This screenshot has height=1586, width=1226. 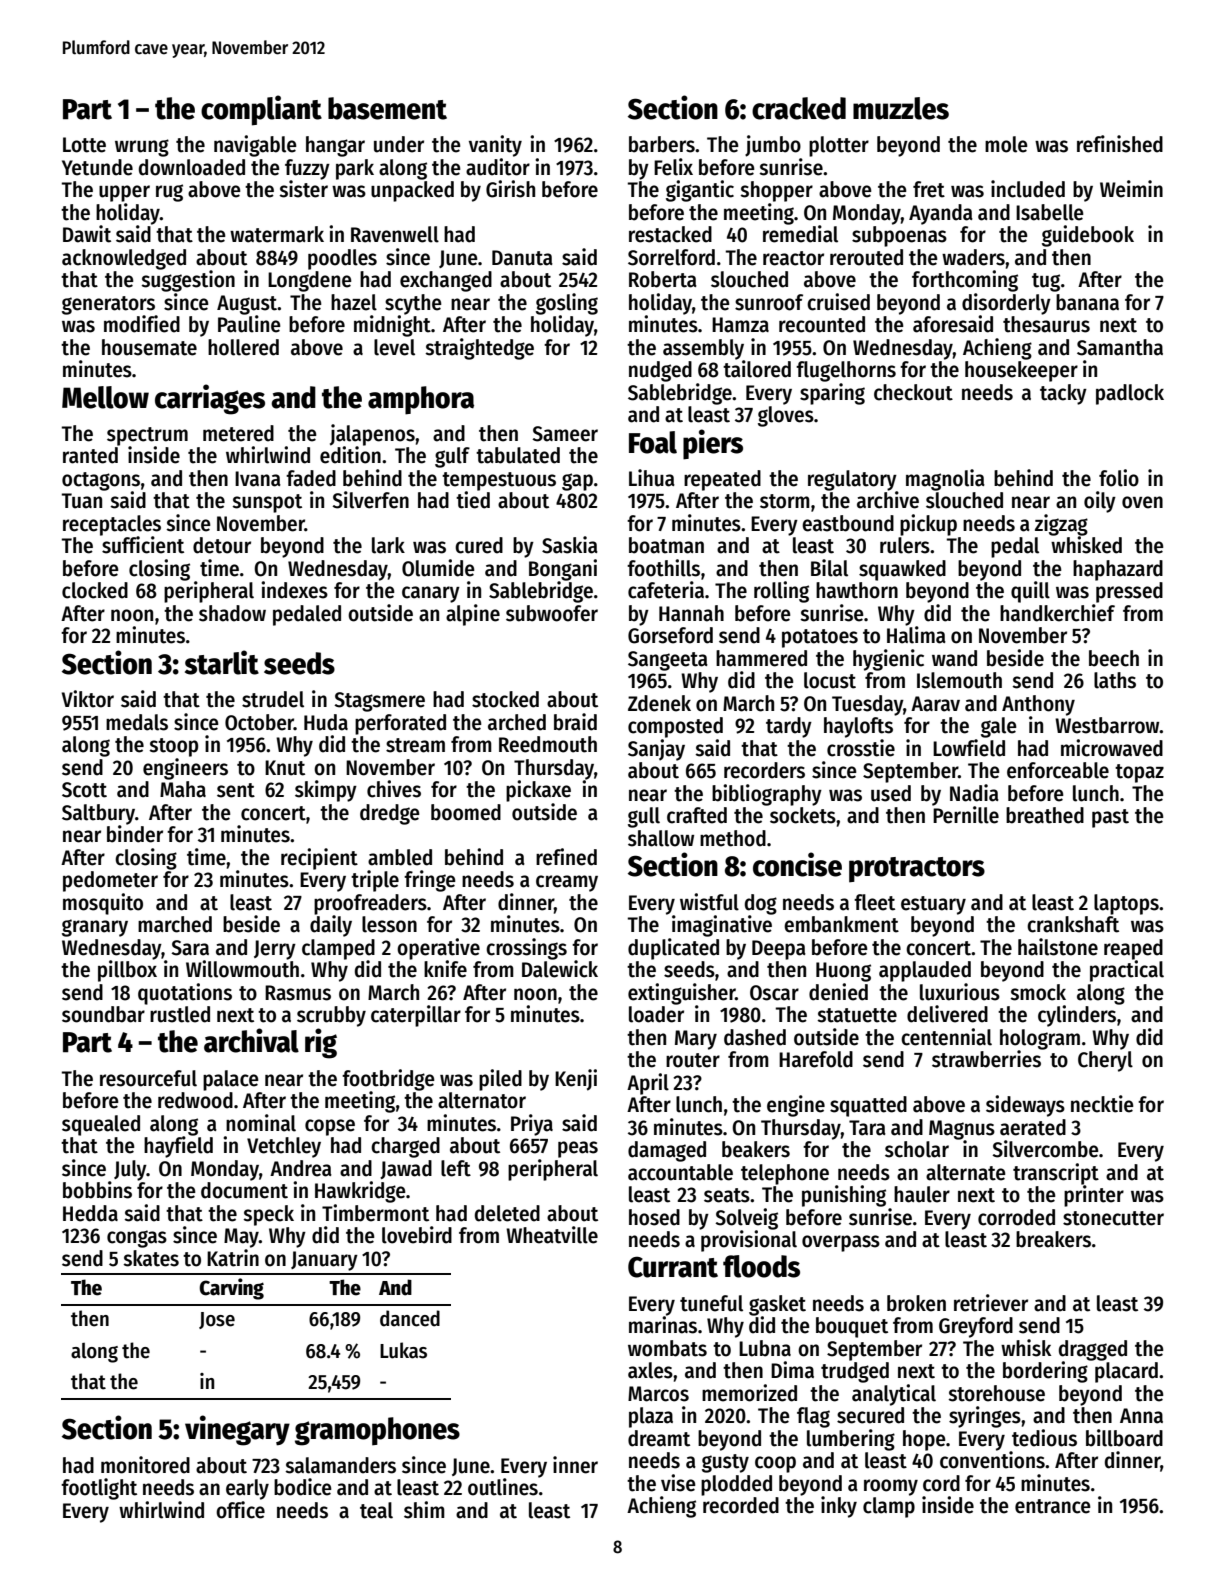 What do you see at coordinates (438, 568) in the screenshot?
I see `Olumide` at bounding box center [438, 568].
